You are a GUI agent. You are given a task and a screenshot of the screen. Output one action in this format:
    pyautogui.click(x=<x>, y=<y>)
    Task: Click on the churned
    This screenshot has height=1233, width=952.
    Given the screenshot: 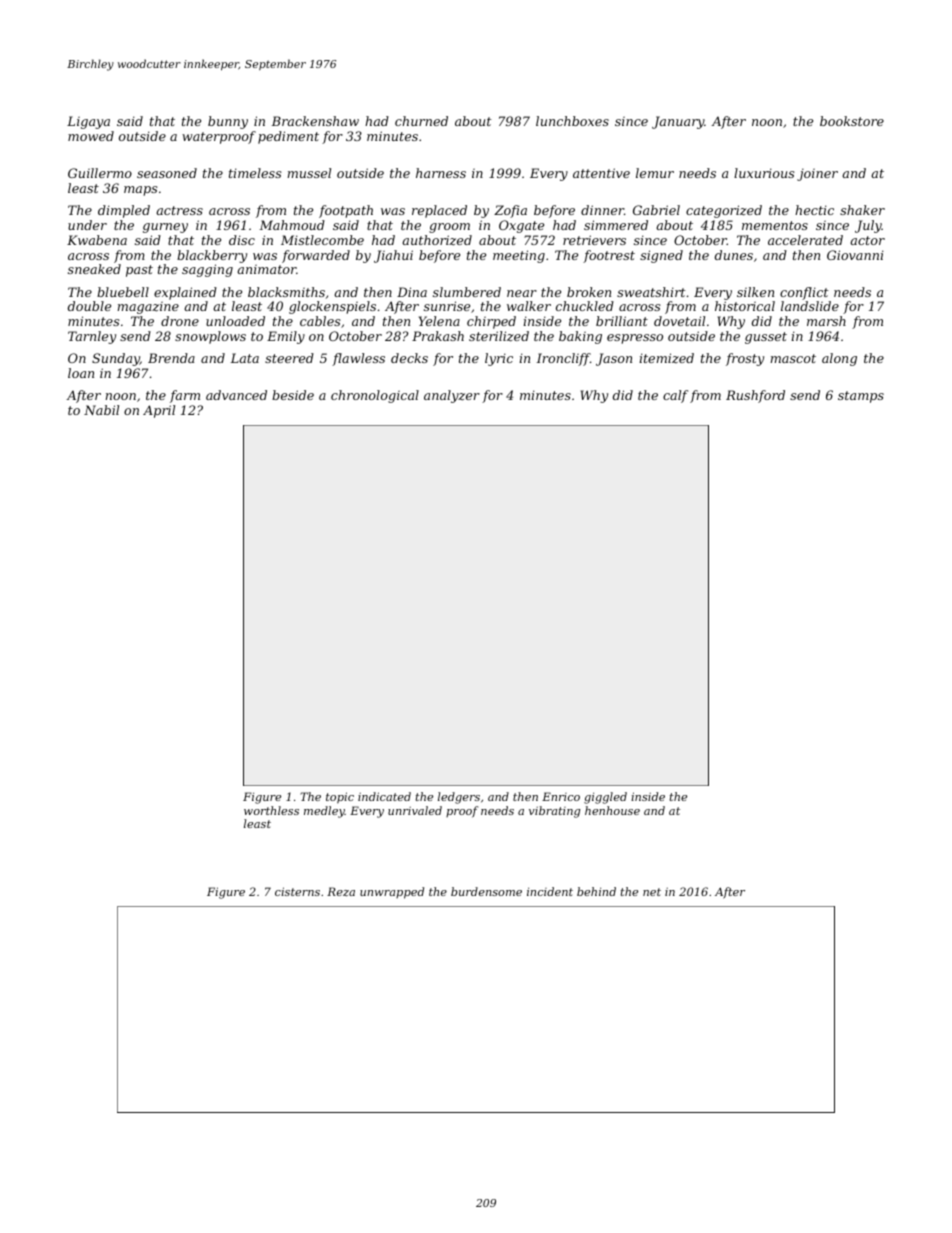 What is the action you would take?
    pyautogui.click(x=421, y=121)
